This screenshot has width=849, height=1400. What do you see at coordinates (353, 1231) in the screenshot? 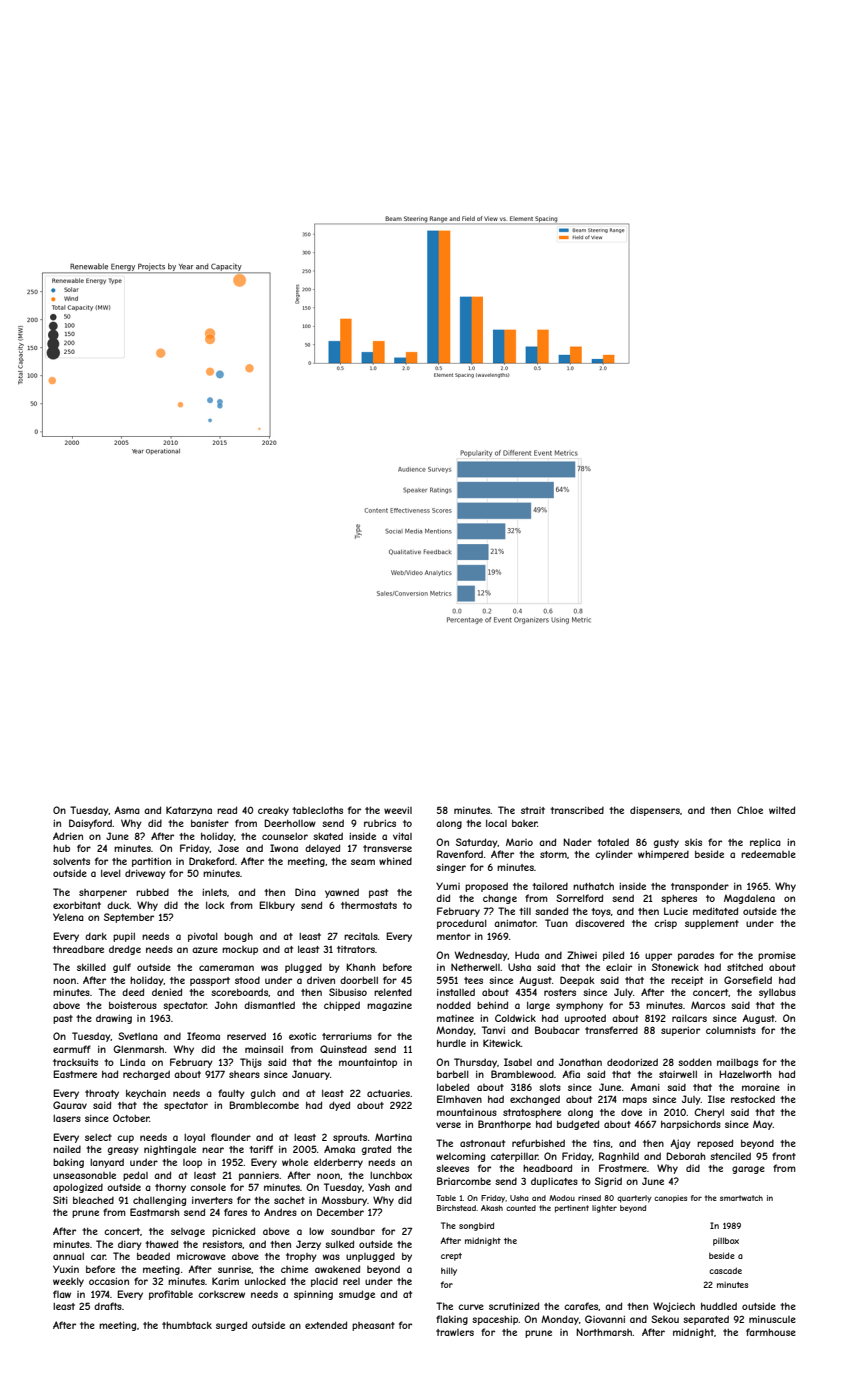
I see `soundbar` at bounding box center [353, 1231].
